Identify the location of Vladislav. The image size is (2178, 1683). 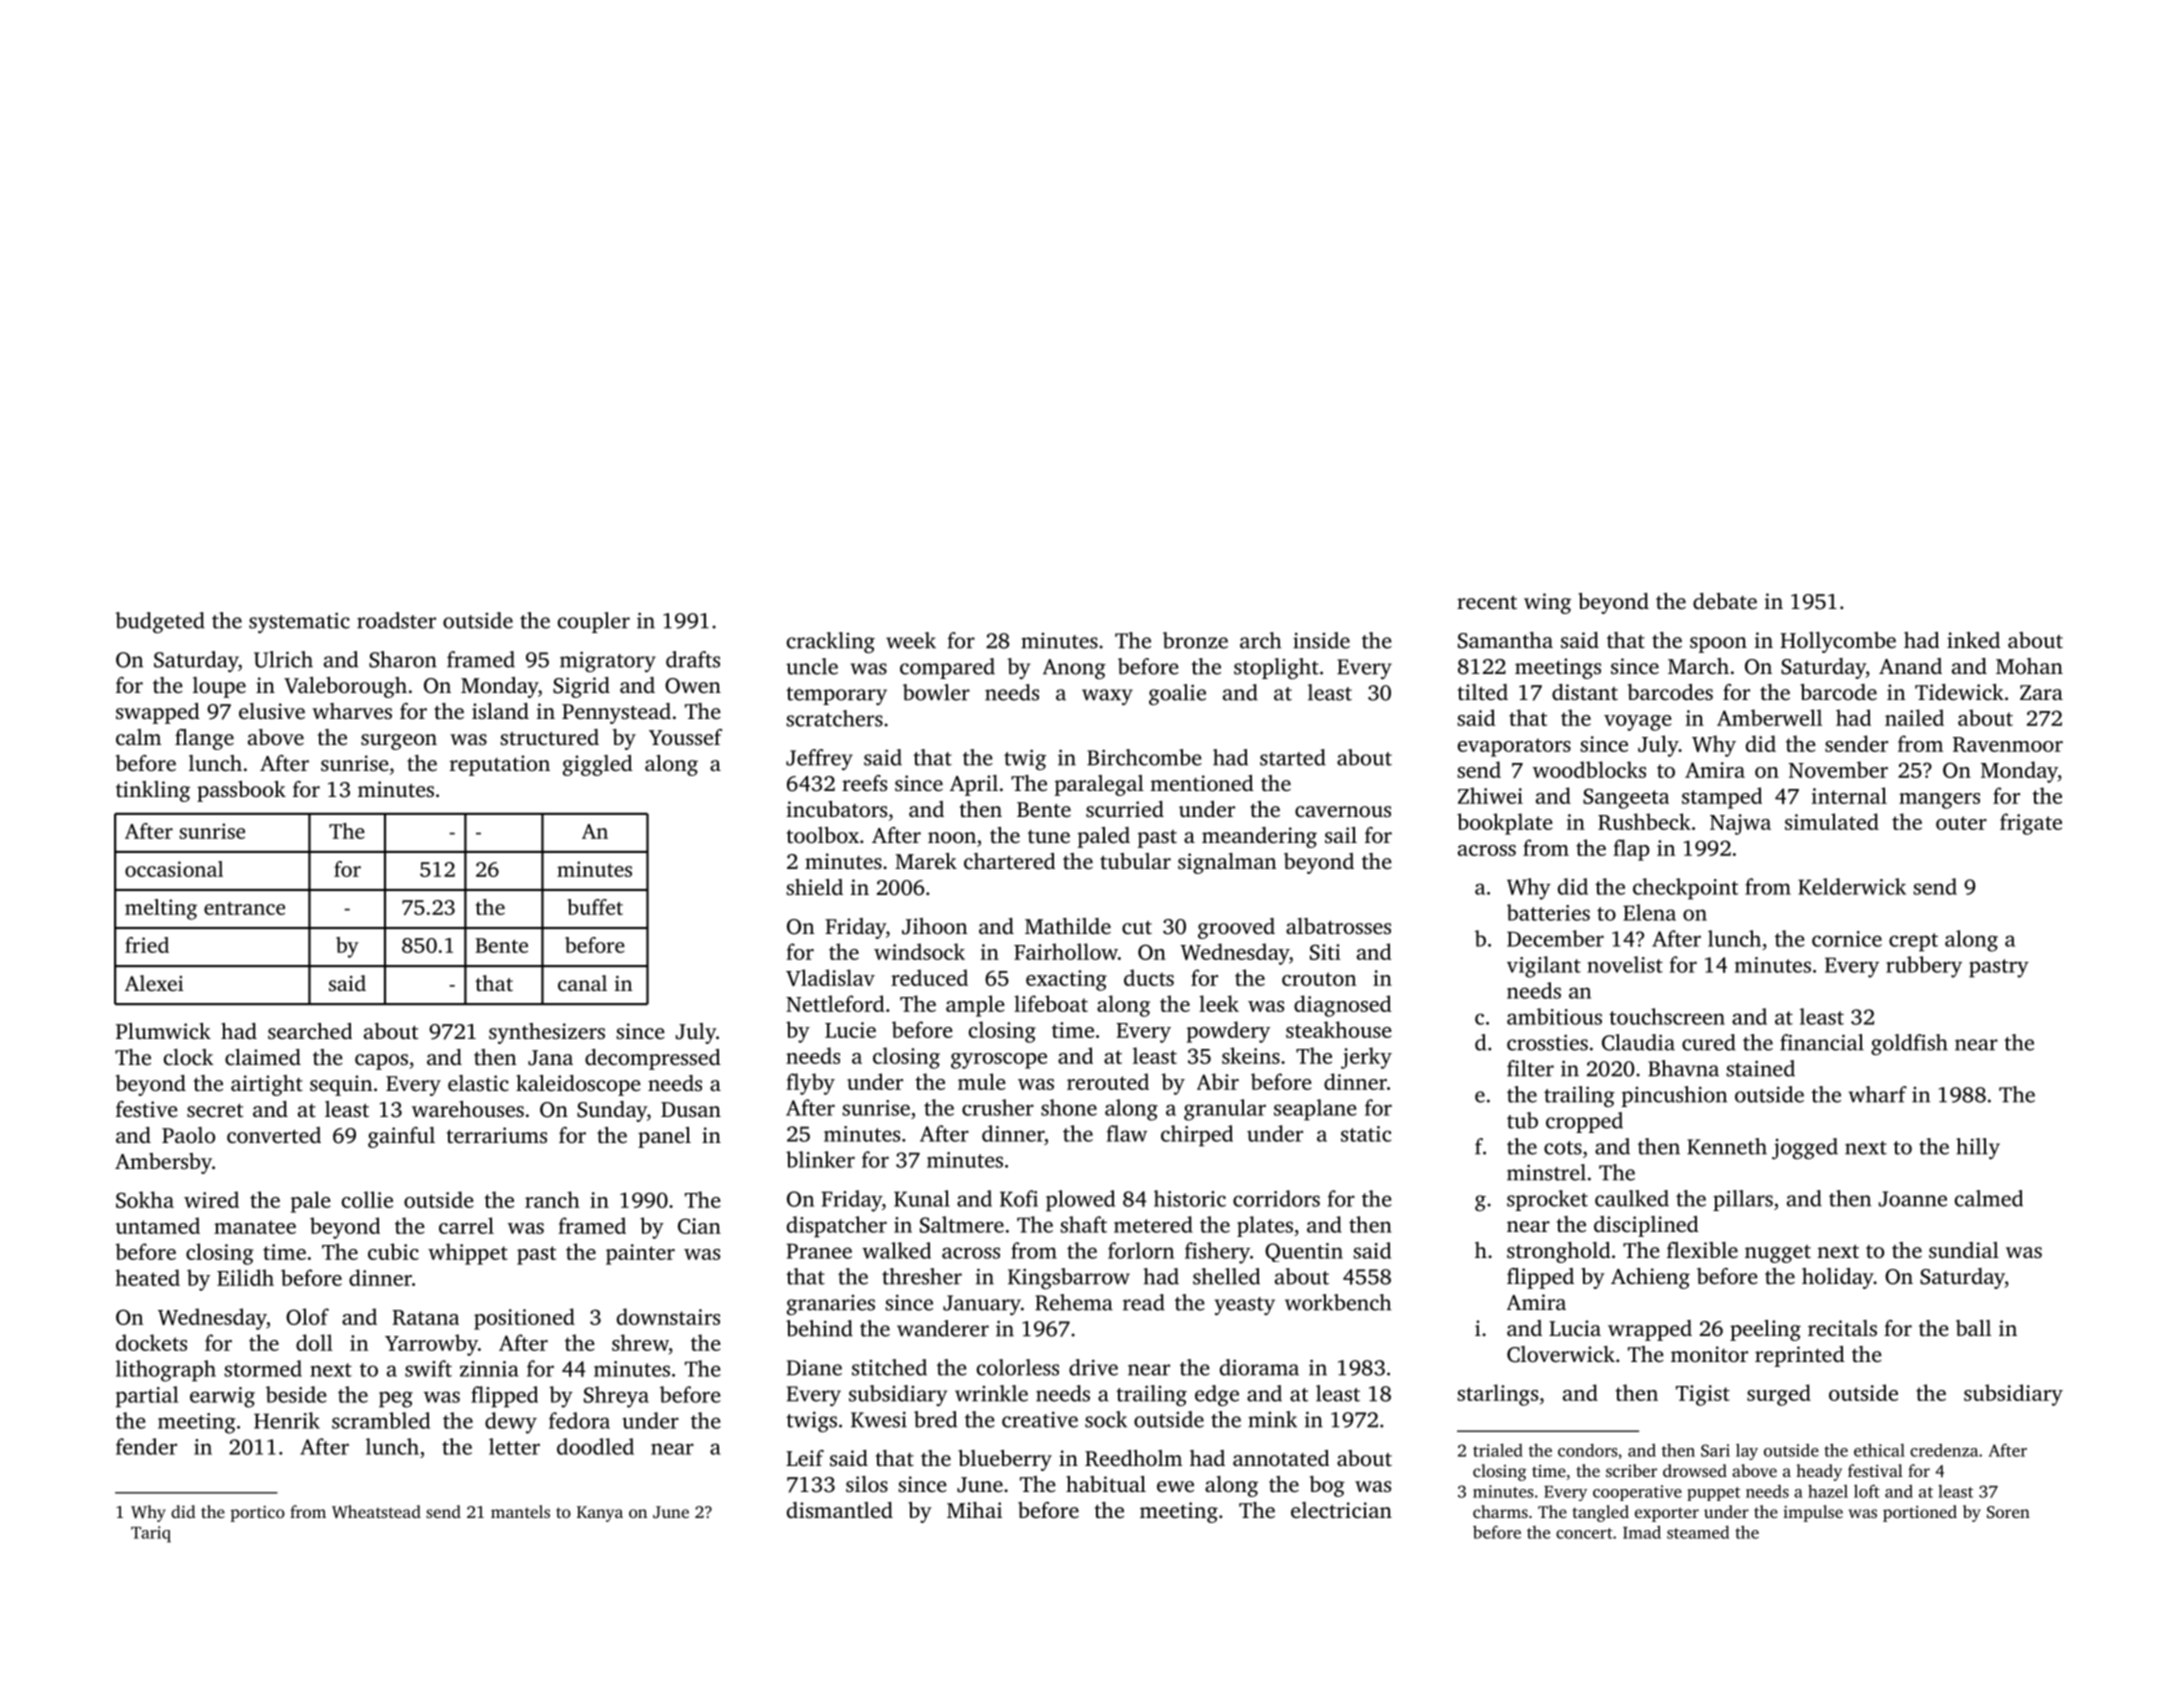
(830, 977).
